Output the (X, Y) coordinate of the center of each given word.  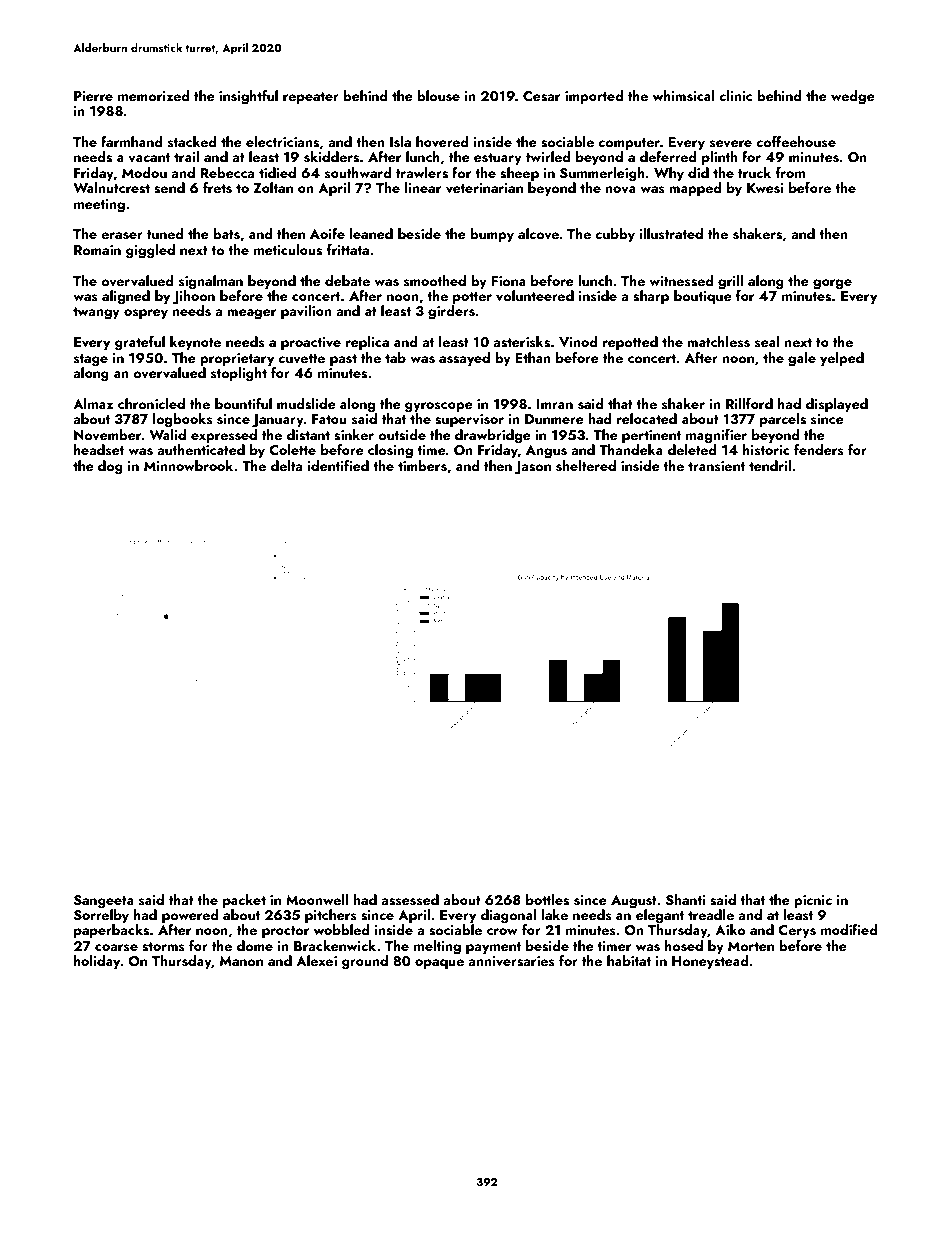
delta (286, 465)
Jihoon (193, 297)
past (343, 360)
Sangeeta (104, 901)
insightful (248, 97)
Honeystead (710, 962)
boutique (703, 297)
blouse (438, 96)
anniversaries (511, 961)
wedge (853, 97)
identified (338, 465)
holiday (97, 962)
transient (716, 466)
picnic (813, 901)
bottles (547, 900)
